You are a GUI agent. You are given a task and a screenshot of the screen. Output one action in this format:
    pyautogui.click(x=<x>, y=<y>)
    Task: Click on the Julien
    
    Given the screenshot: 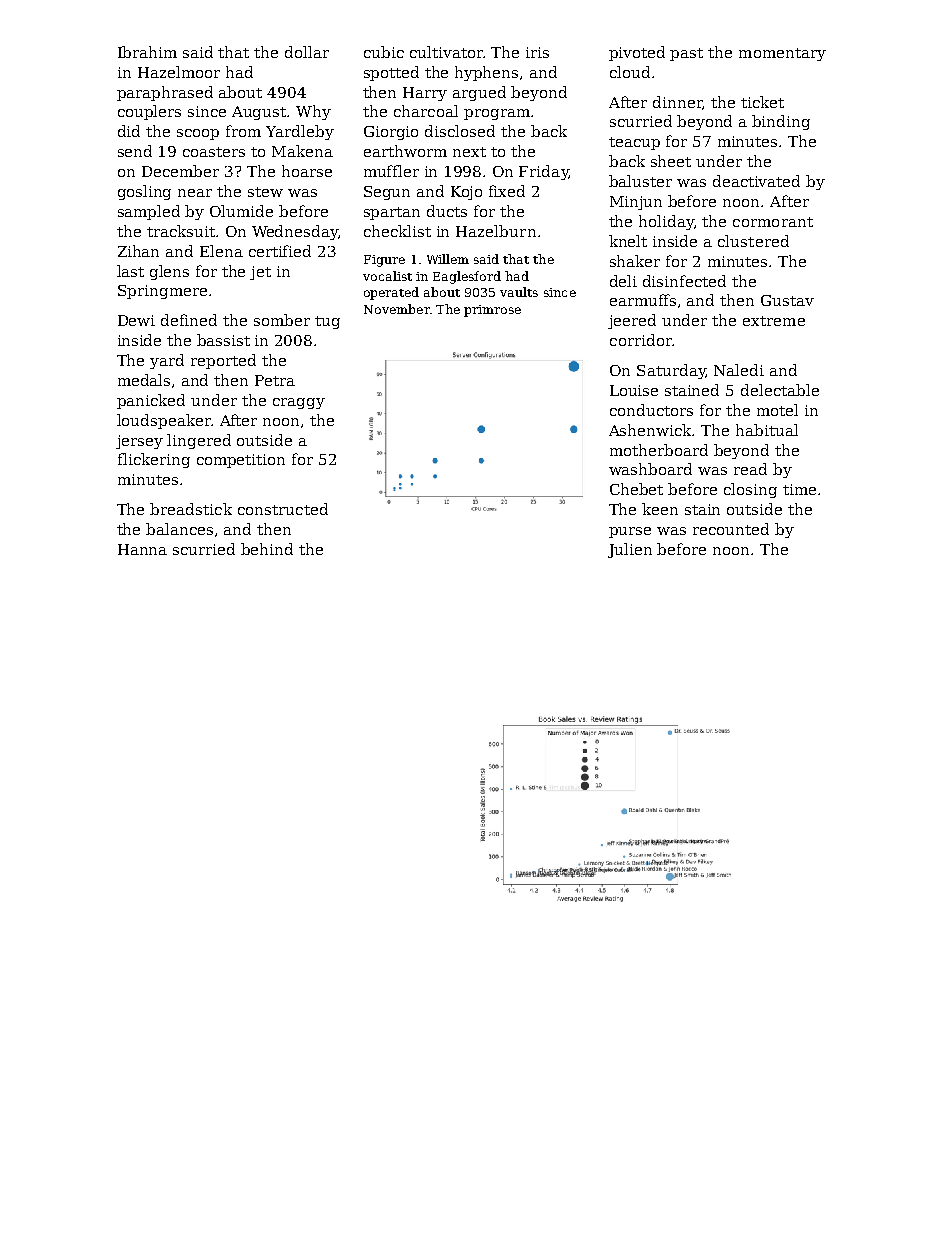 What is the action you would take?
    pyautogui.click(x=630, y=550)
